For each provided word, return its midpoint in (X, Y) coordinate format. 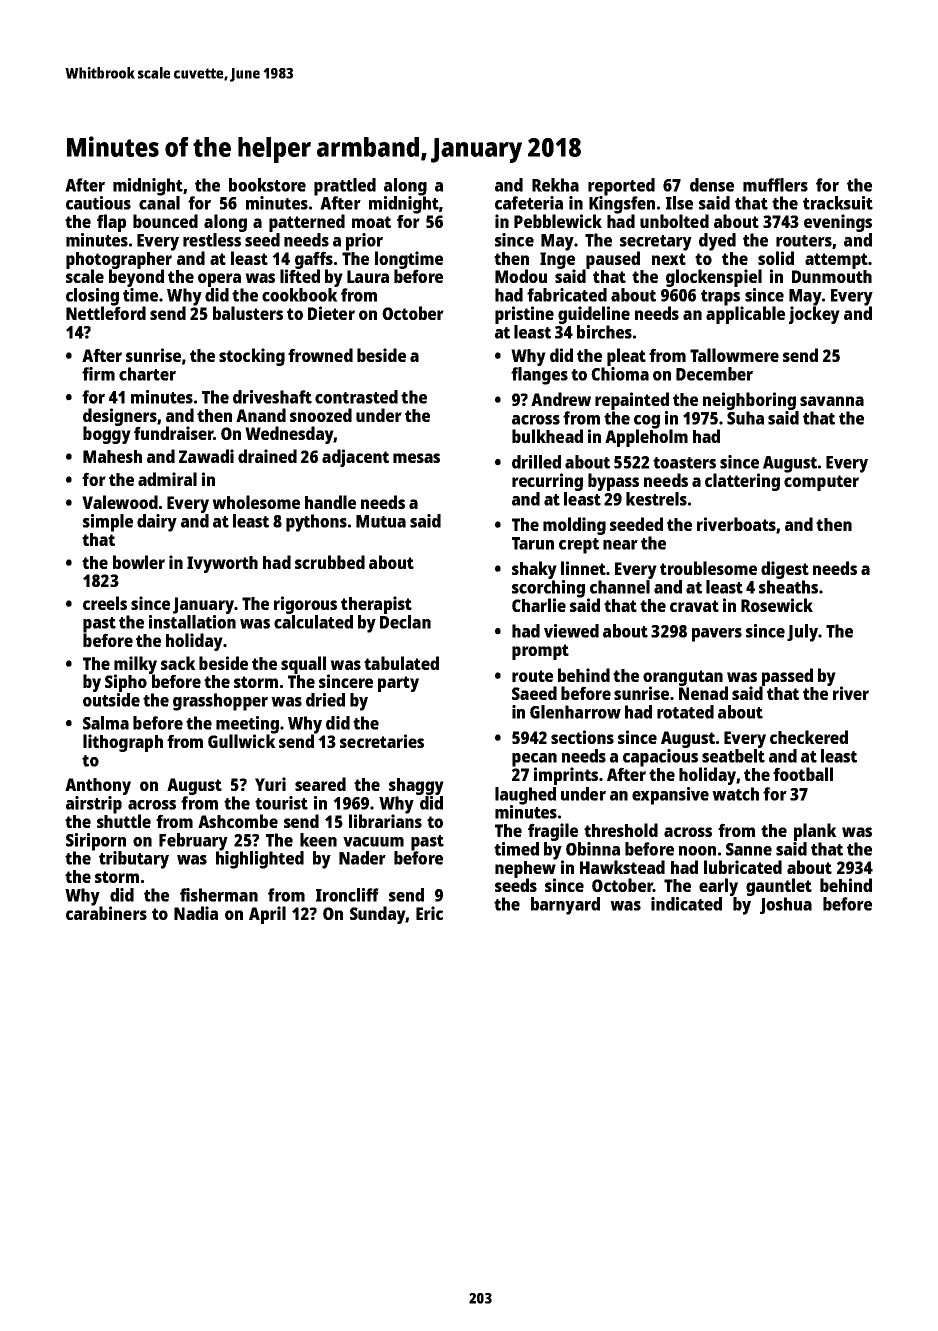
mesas (416, 458)
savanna (832, 401)
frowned (320, 355)
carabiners (106, 913)
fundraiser (173, 433)
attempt (836, 261)
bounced (165, 221)
